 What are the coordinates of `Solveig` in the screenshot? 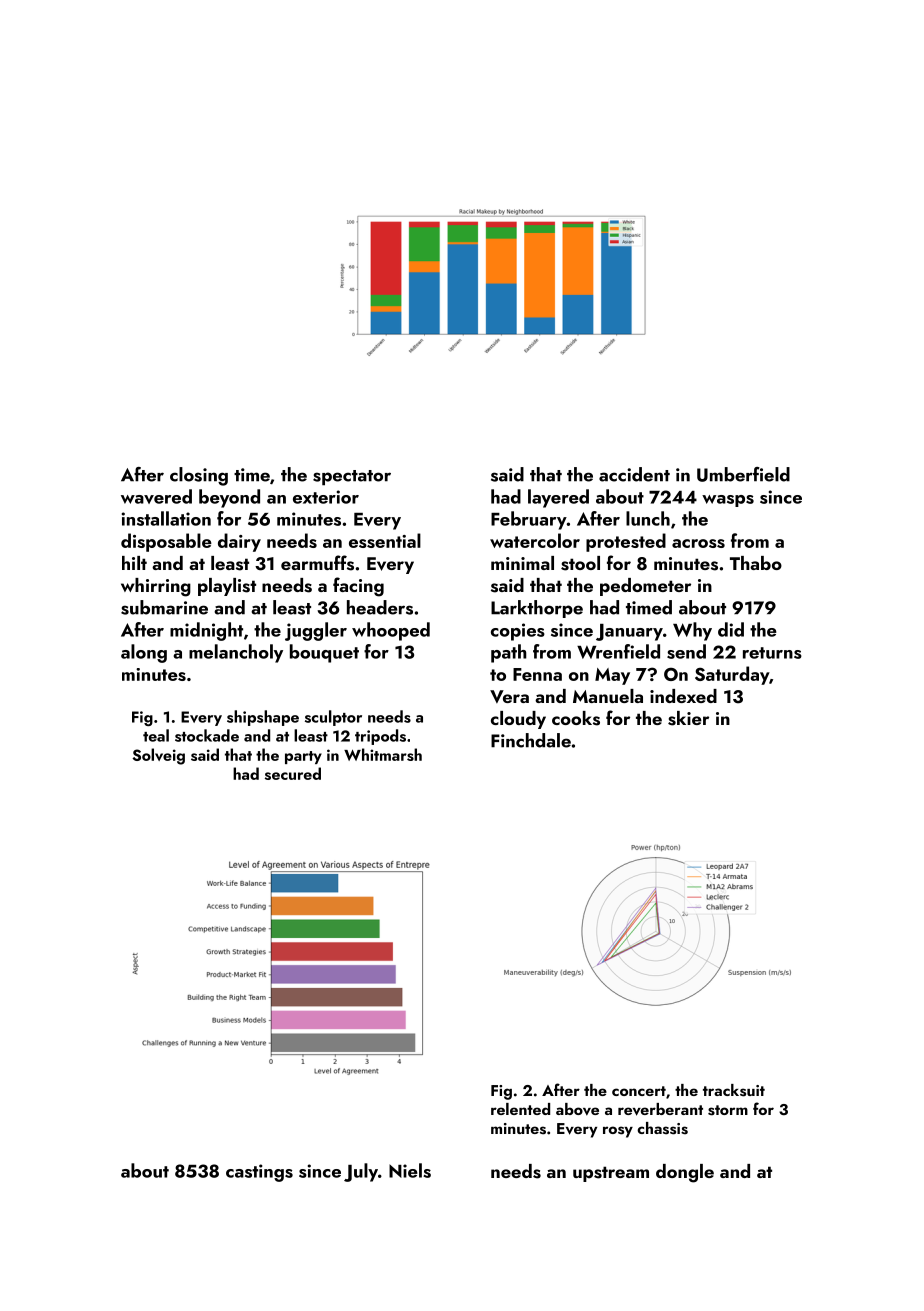 It's located at (158, 756).
